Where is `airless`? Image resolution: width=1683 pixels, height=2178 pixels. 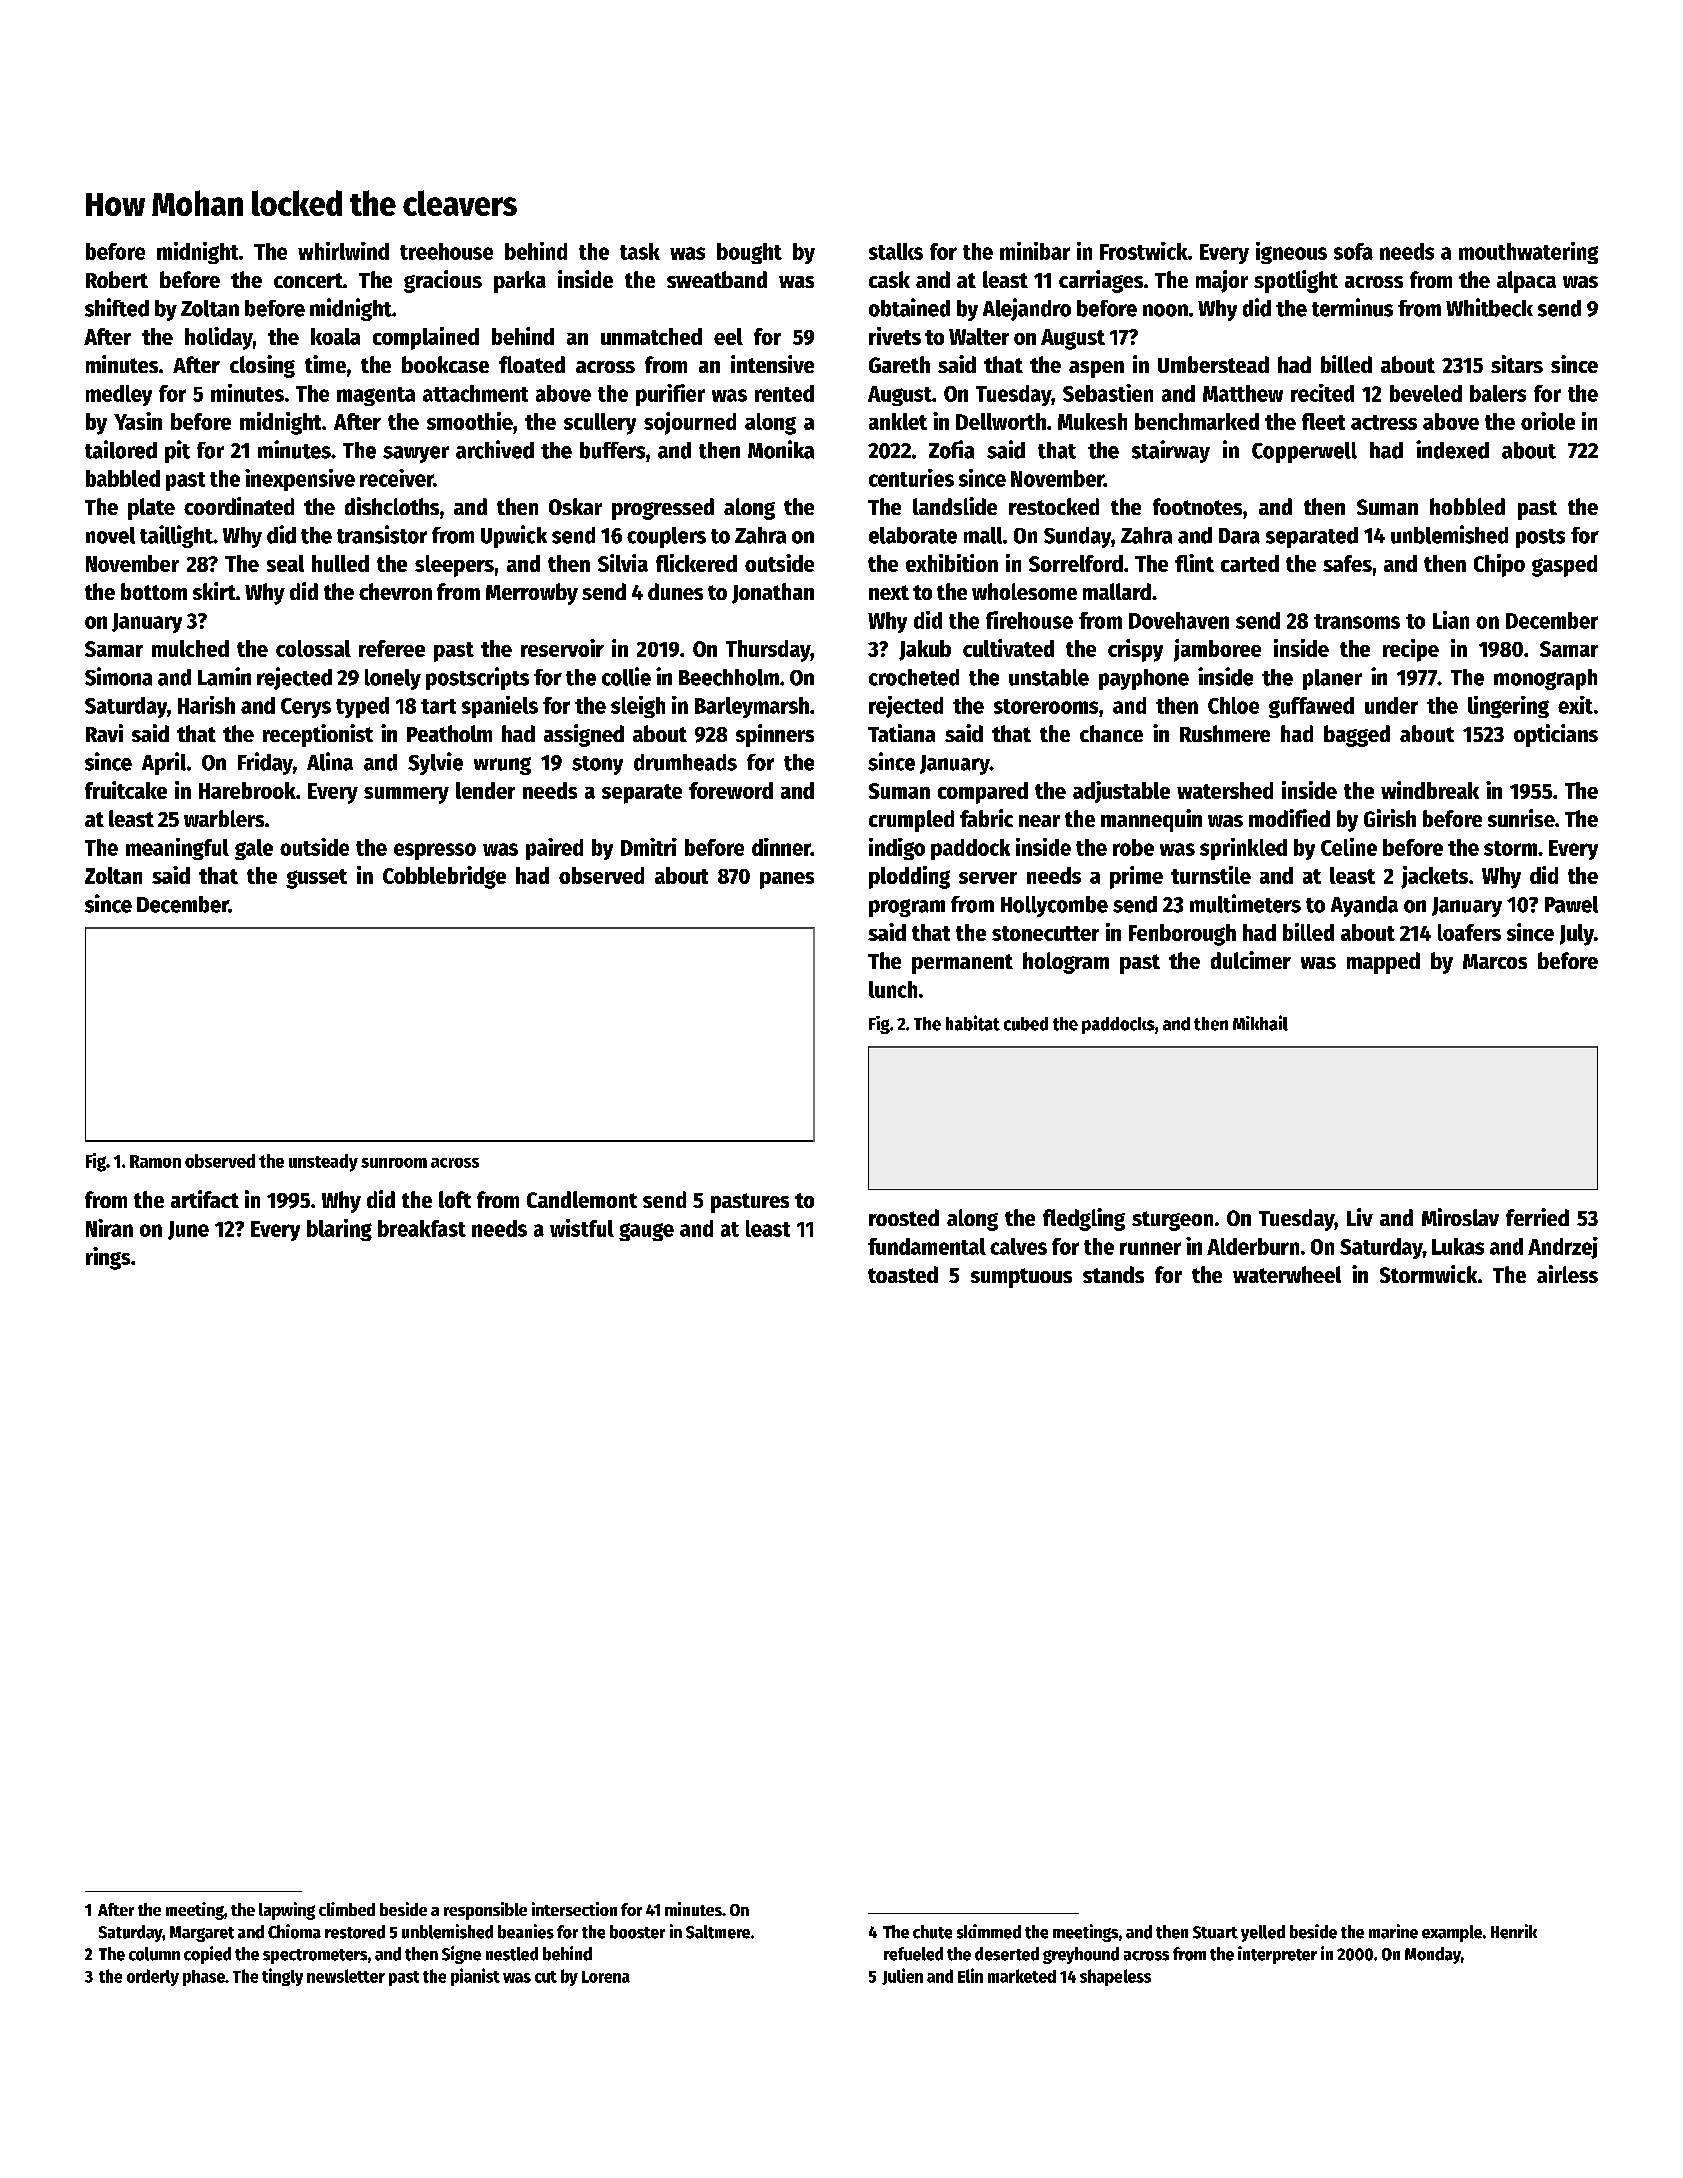 airless is located at coordinates (1567, 1274).
